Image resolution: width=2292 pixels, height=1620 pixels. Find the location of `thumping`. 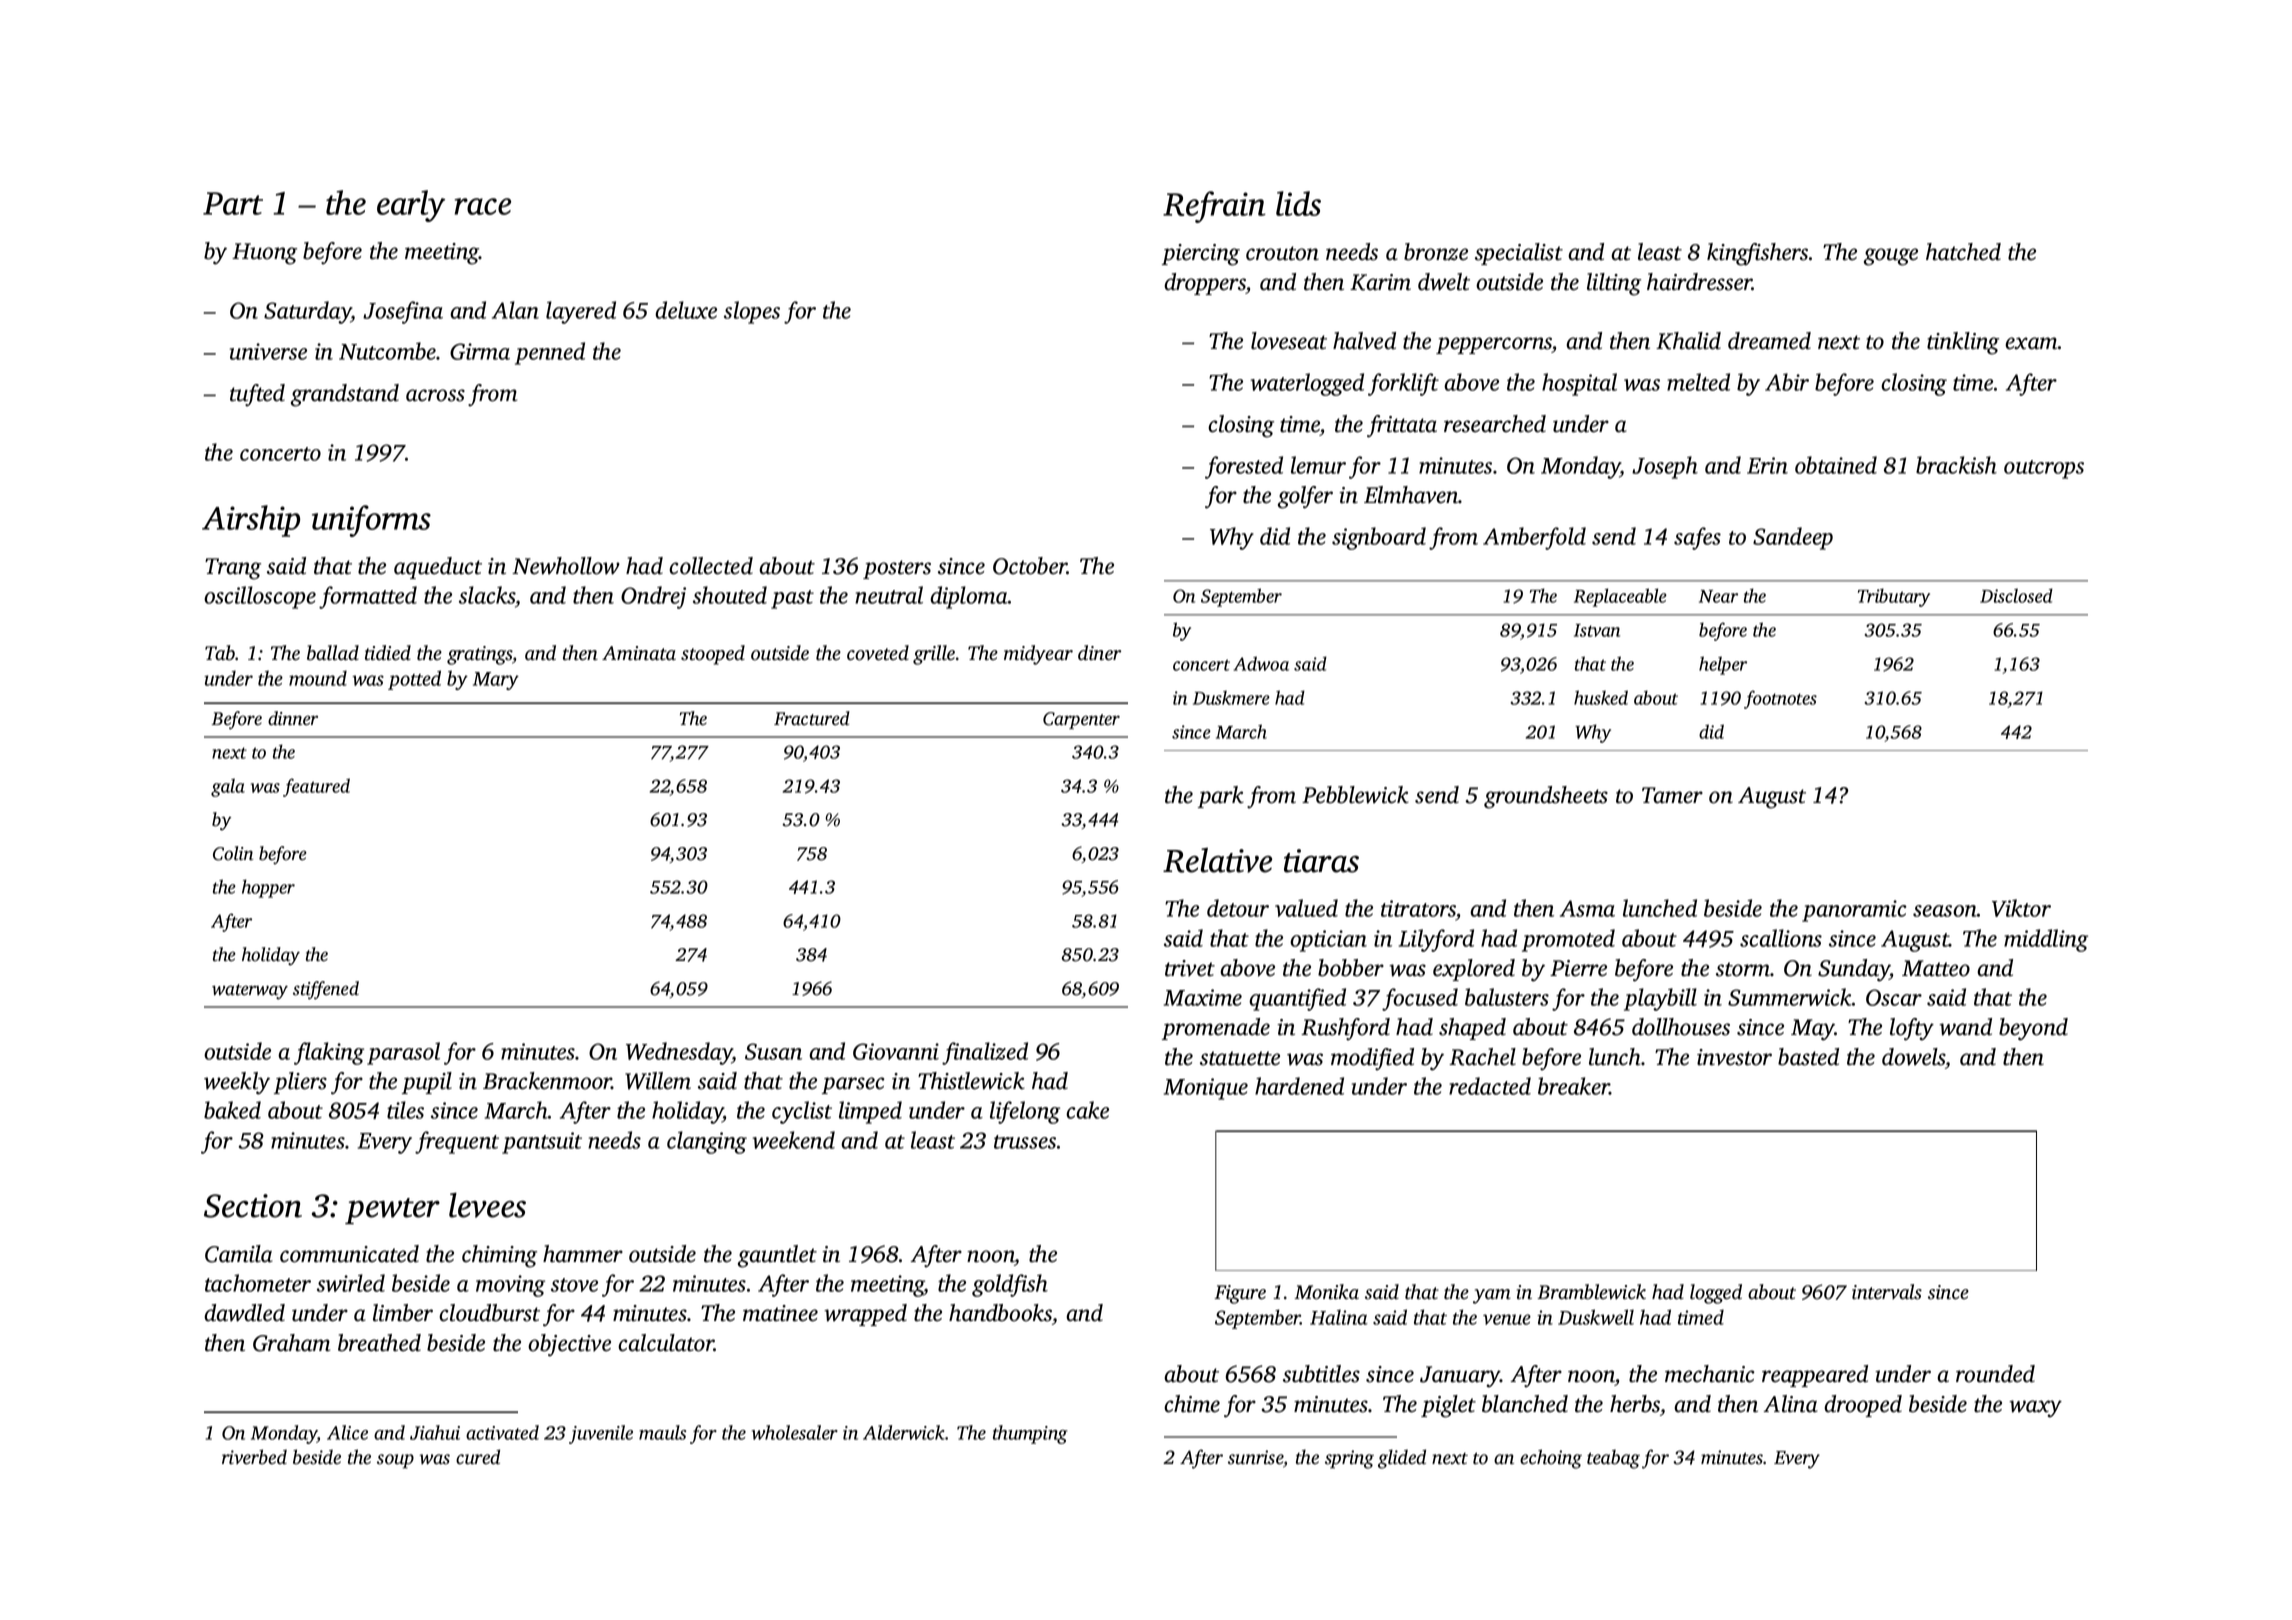

thumping is located at coordinates (1030, 1434).
